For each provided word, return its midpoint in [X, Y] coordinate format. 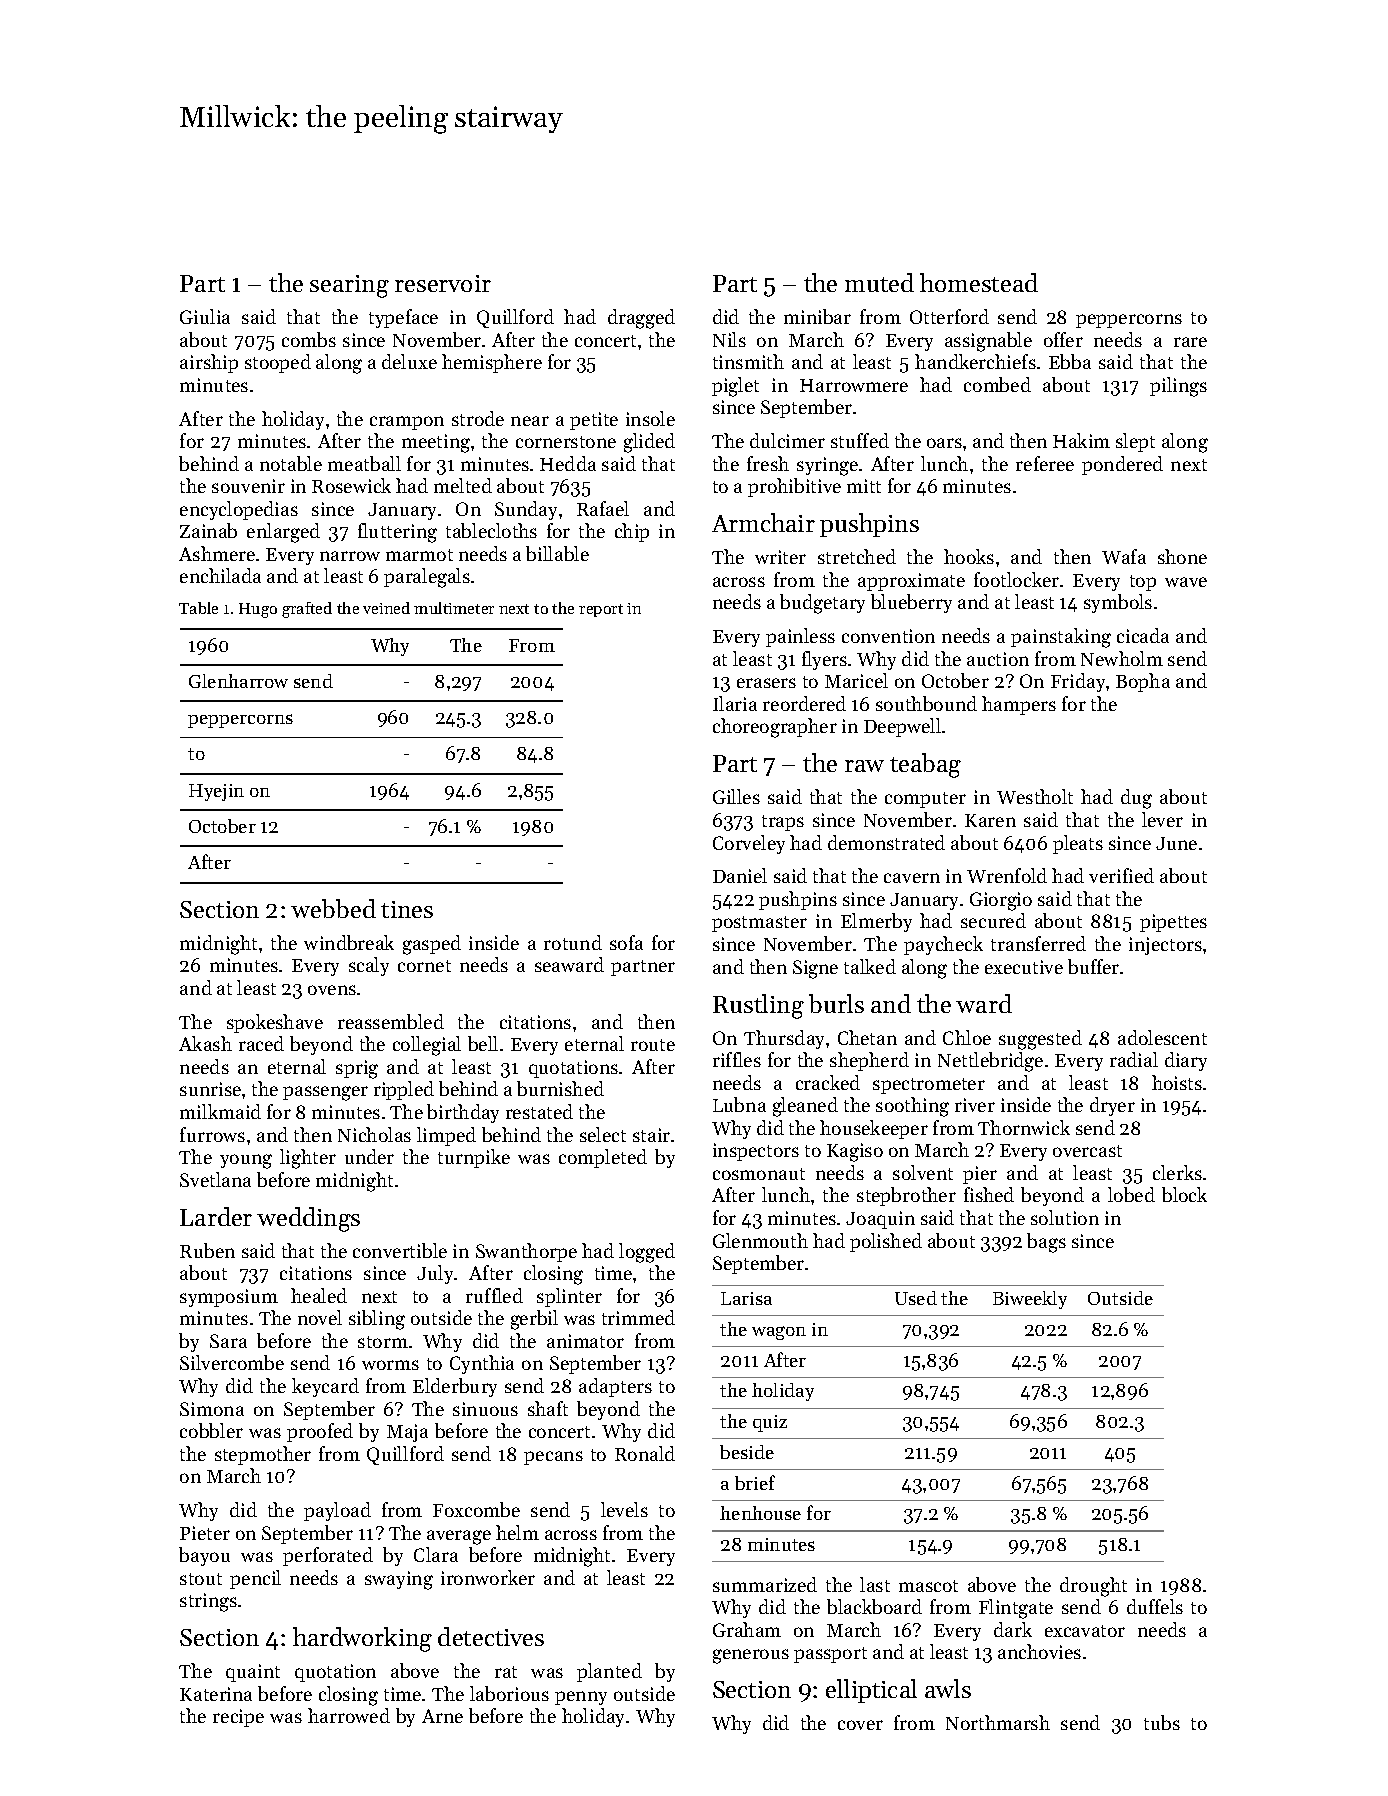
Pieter [205, 1533]
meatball [364, 463]
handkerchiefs [975, 361]
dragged [641, 319]
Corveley [749, 844]
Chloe [967, 1037]
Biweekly [1030, 1300]
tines [407, 909]
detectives [491, 1636]
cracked [828, 1082]
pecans [553, 1458]
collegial [427, 1046]
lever [1162, 819]
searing [349, 286]
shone [1182, 556]
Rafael [603, 508]
